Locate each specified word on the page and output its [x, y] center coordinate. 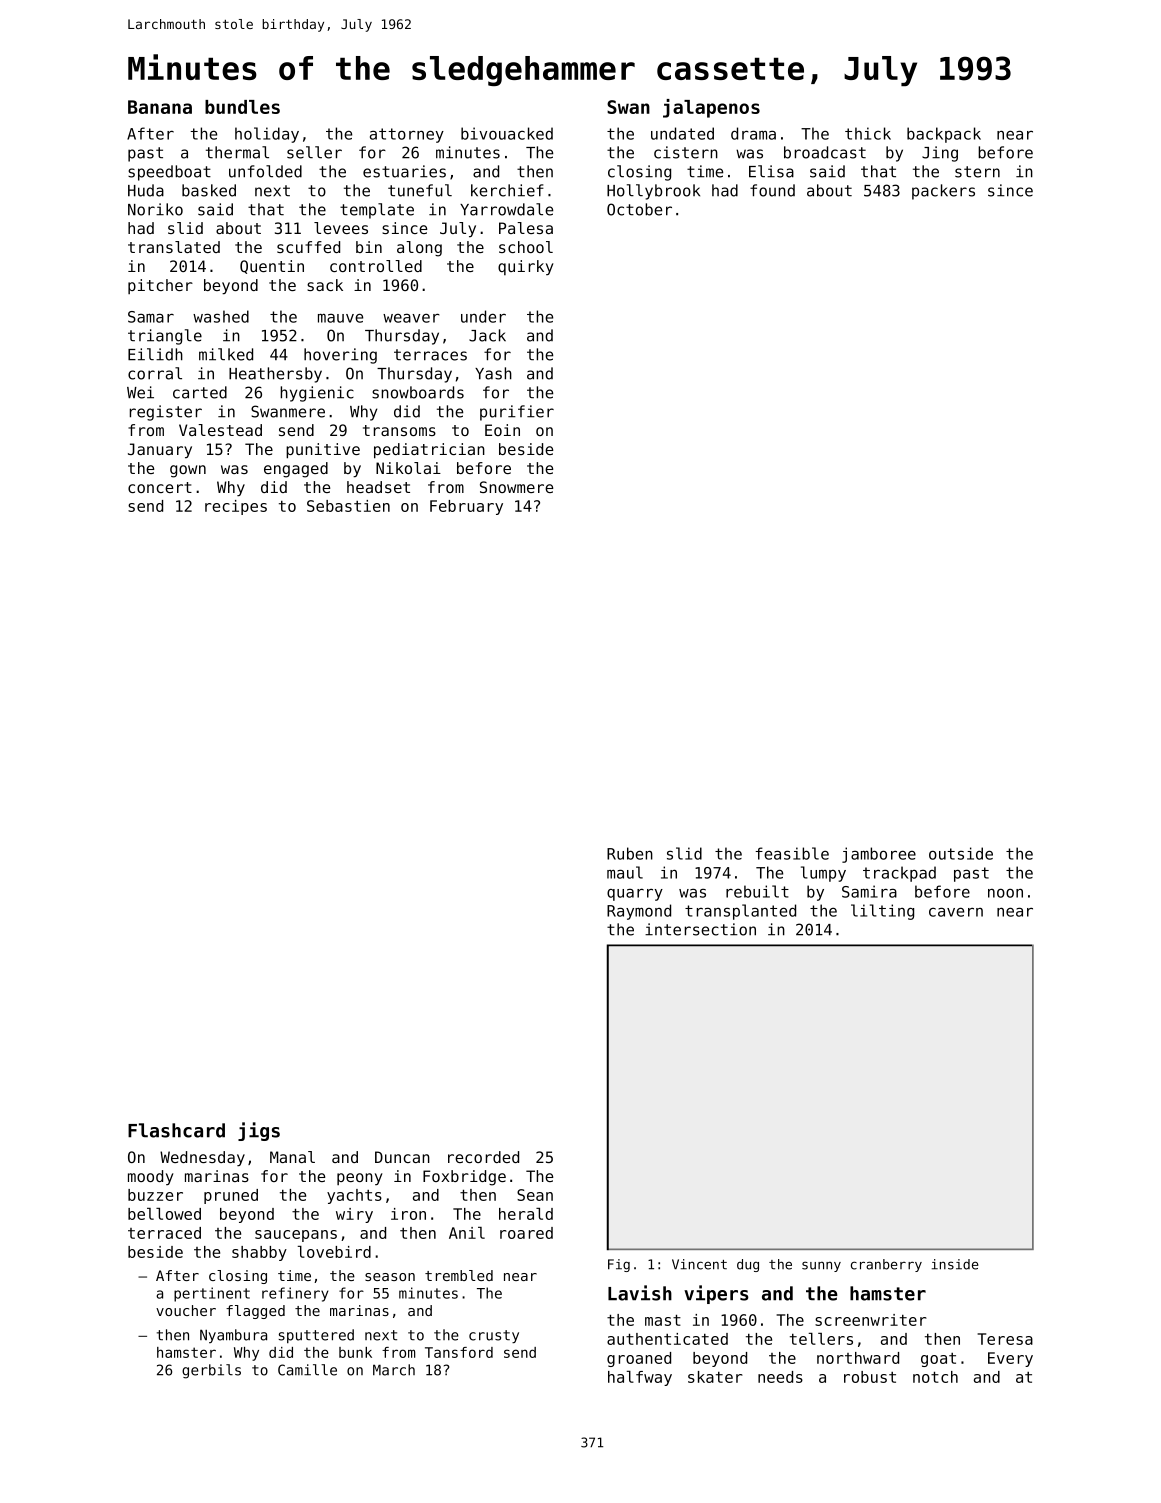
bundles [242, 107]
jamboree [879, 855]
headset [378, 487]
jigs [259, 1131]
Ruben [630, 853]
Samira [869, 891]
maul [625, 872]
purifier [517, 413]
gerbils [211, 1371]
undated [682, 133]
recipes [236, 507]
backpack [944, 135]
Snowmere [516, 487]
